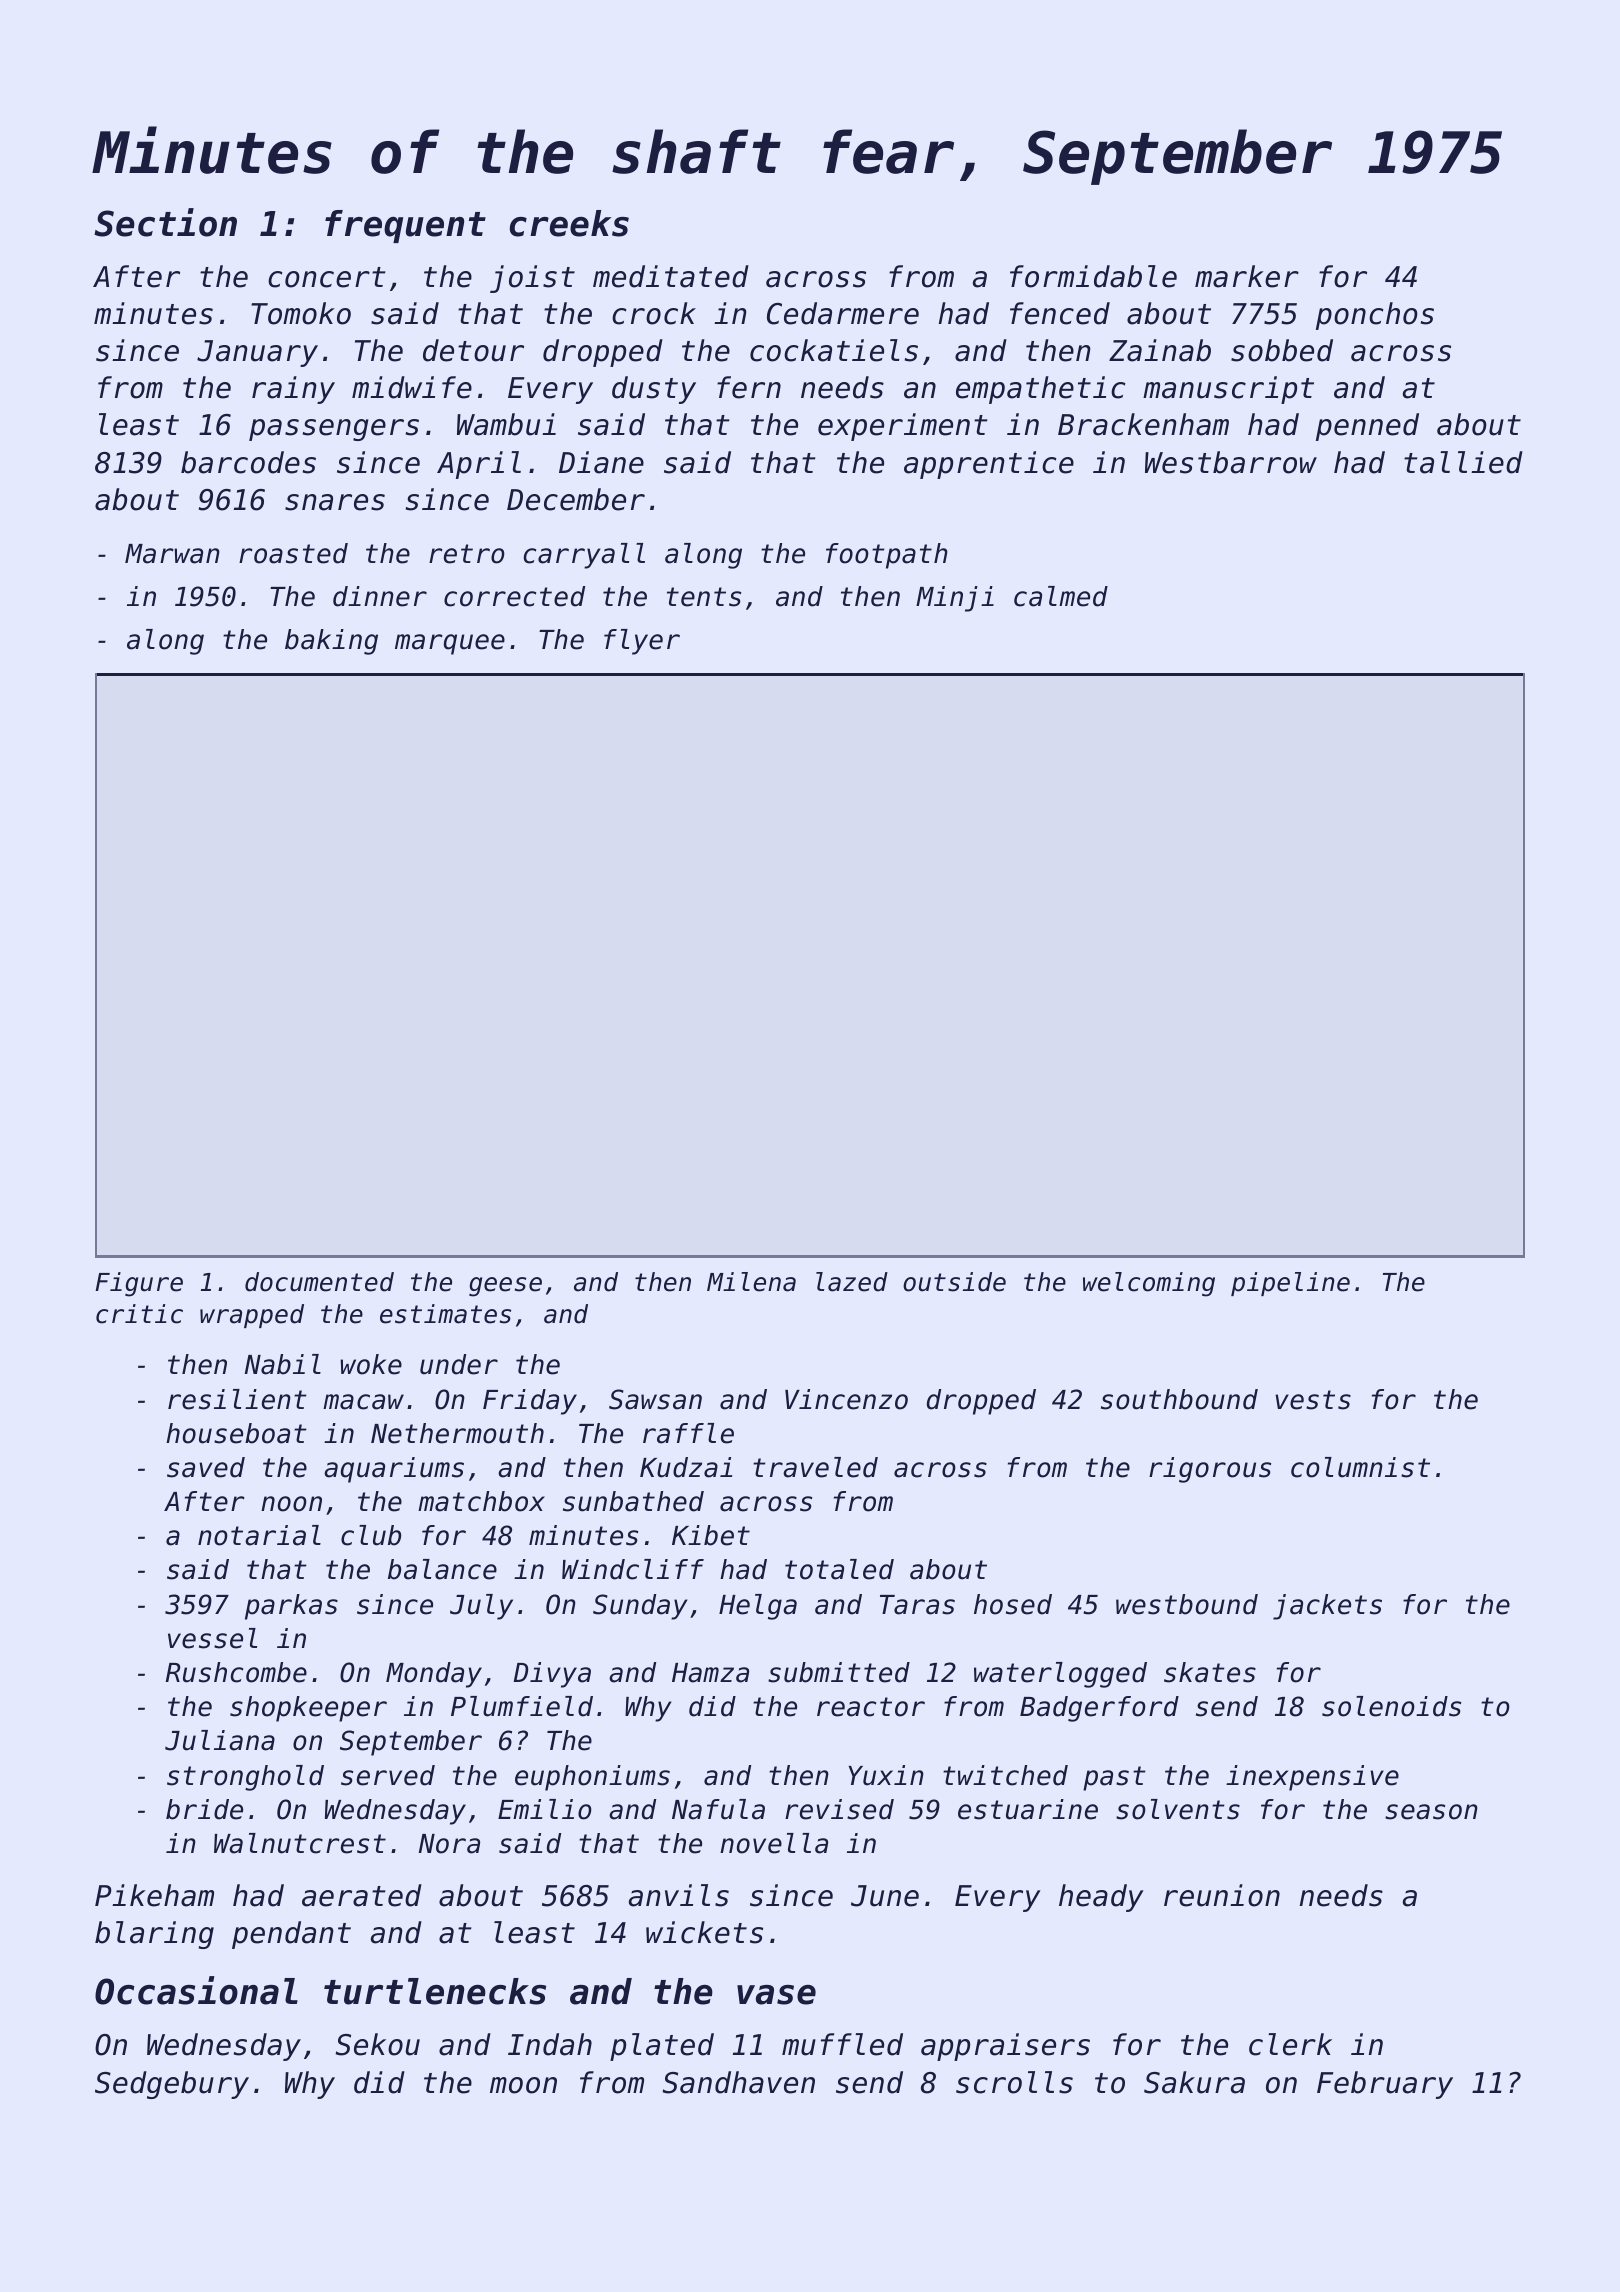  What do you see at coordinates (291, 1504) in the image?
I see `noon` at bounding box center [291, 1504].
